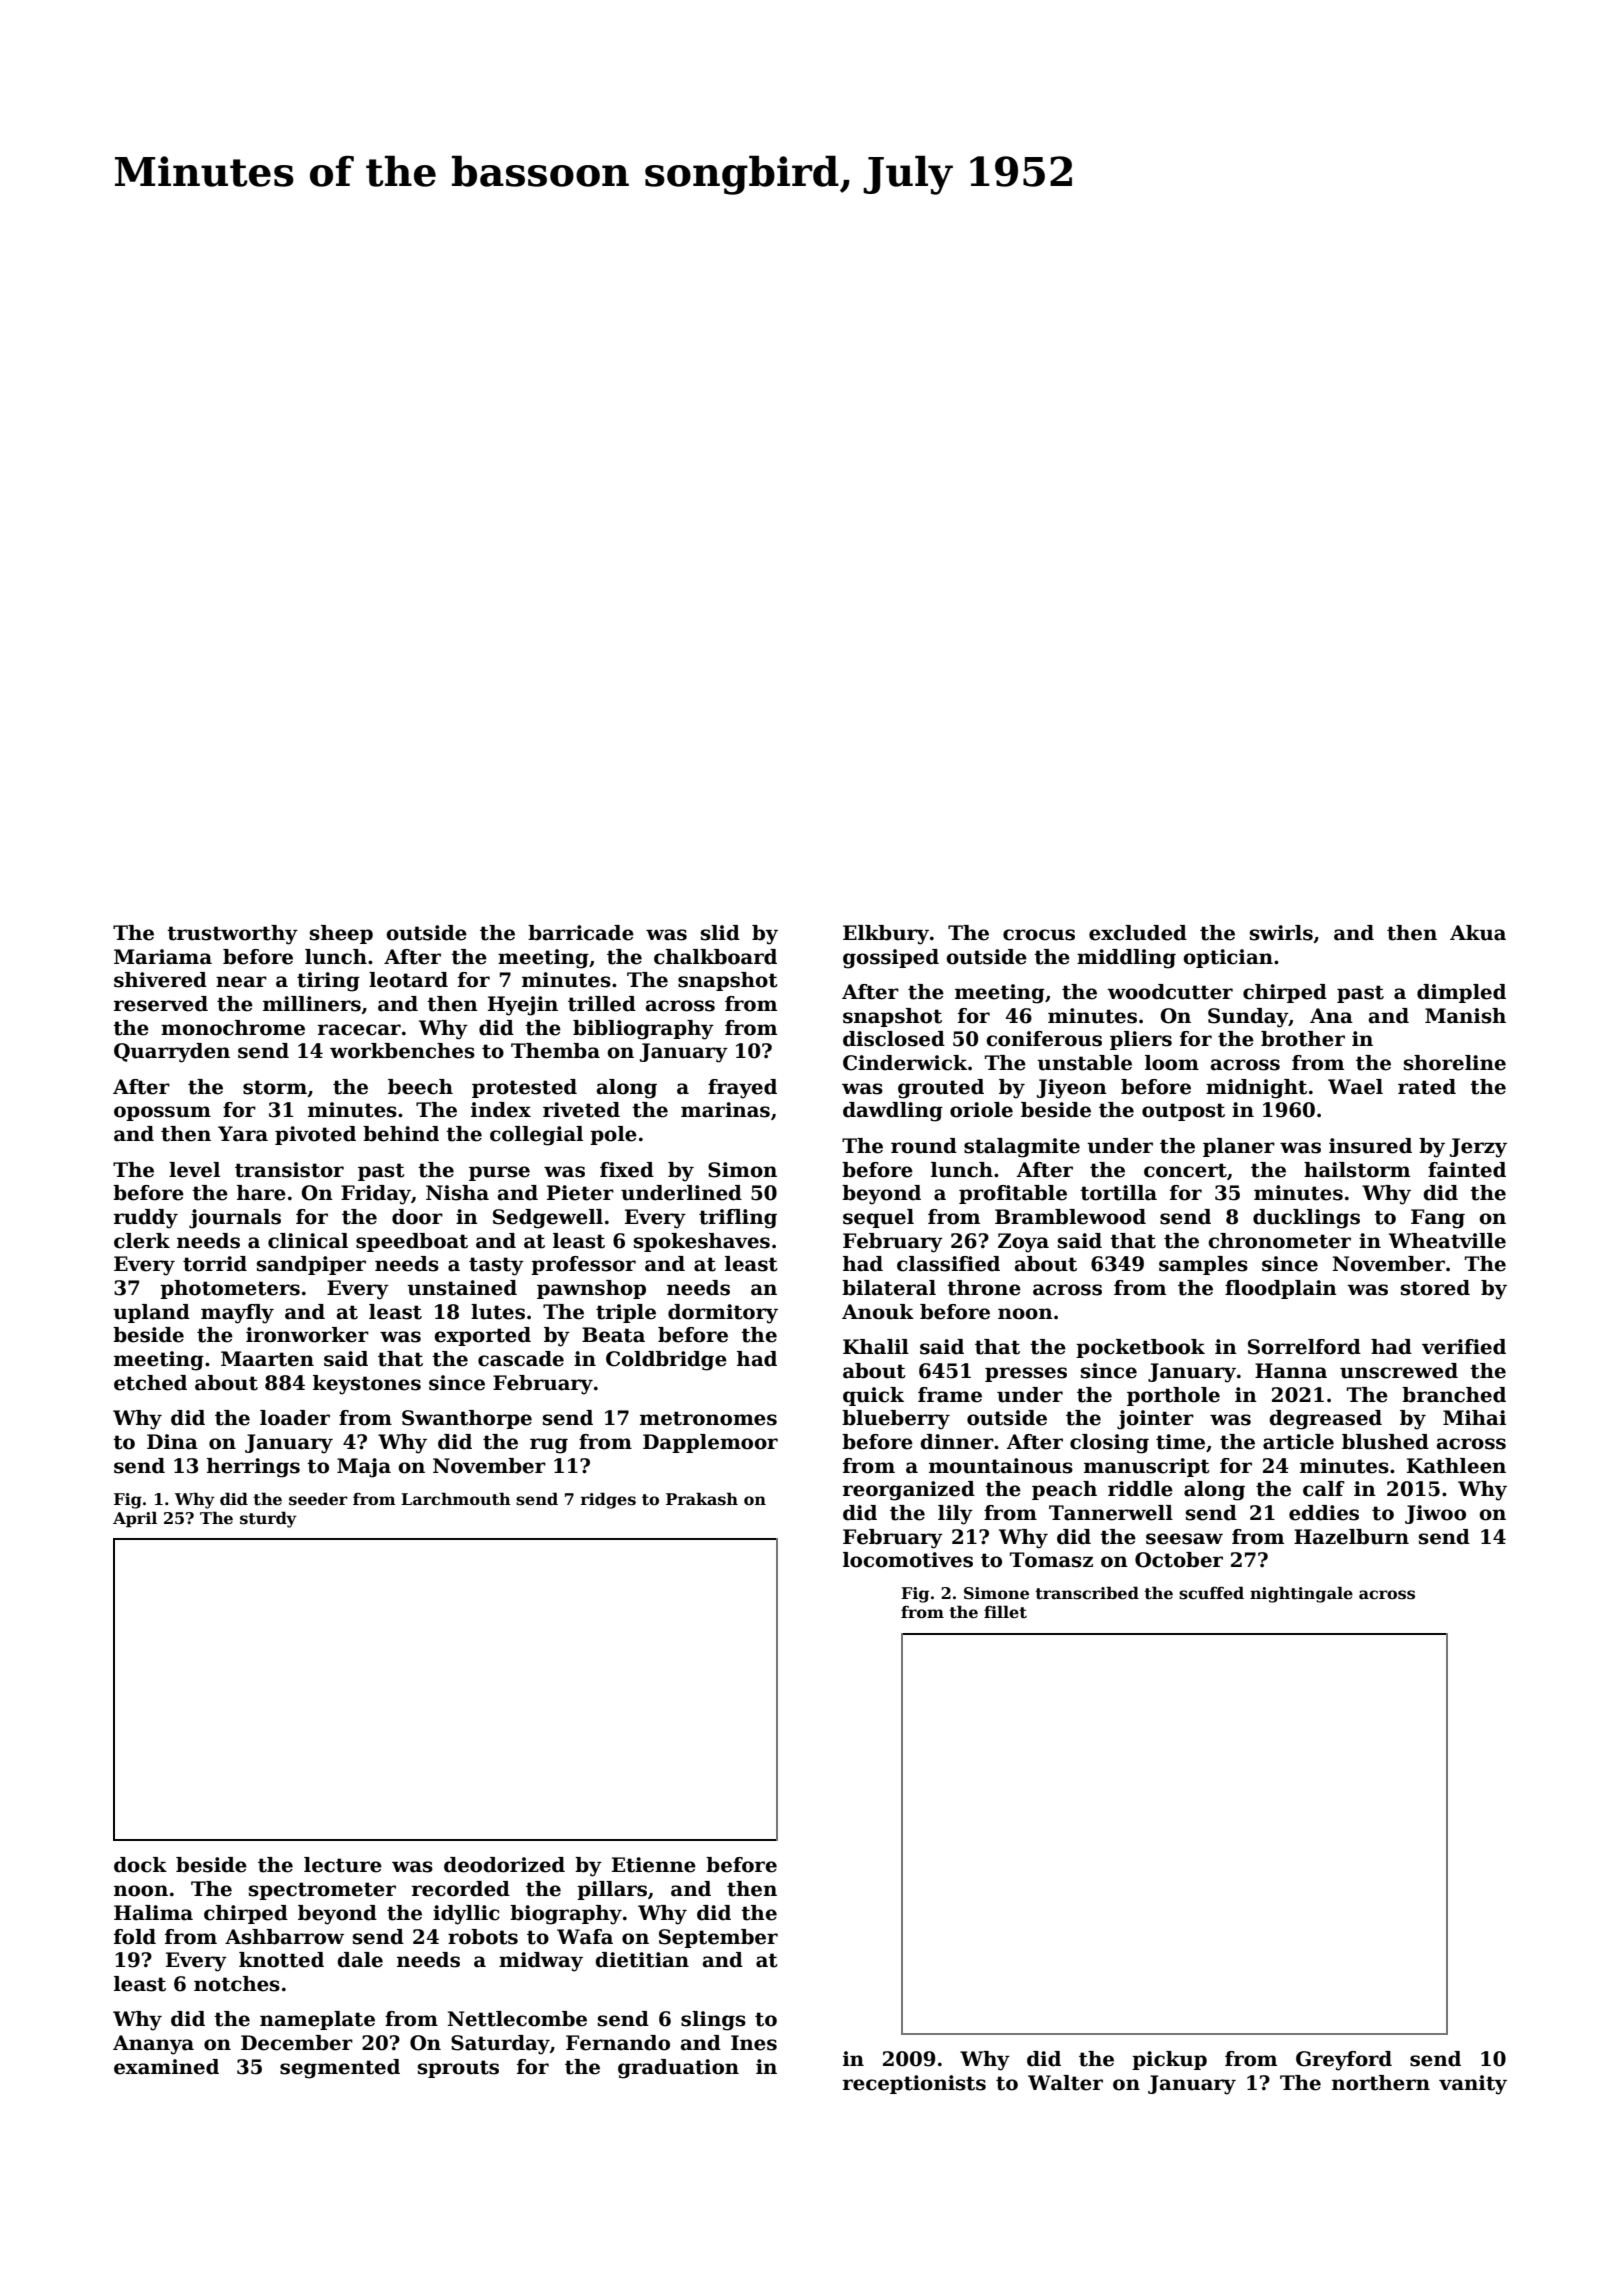 Image resolution: width=1620 pixels, height=2292 pixels. Describe the element at coordinates (161, 1004) in the screenshot. I see `reserved` at that location.
